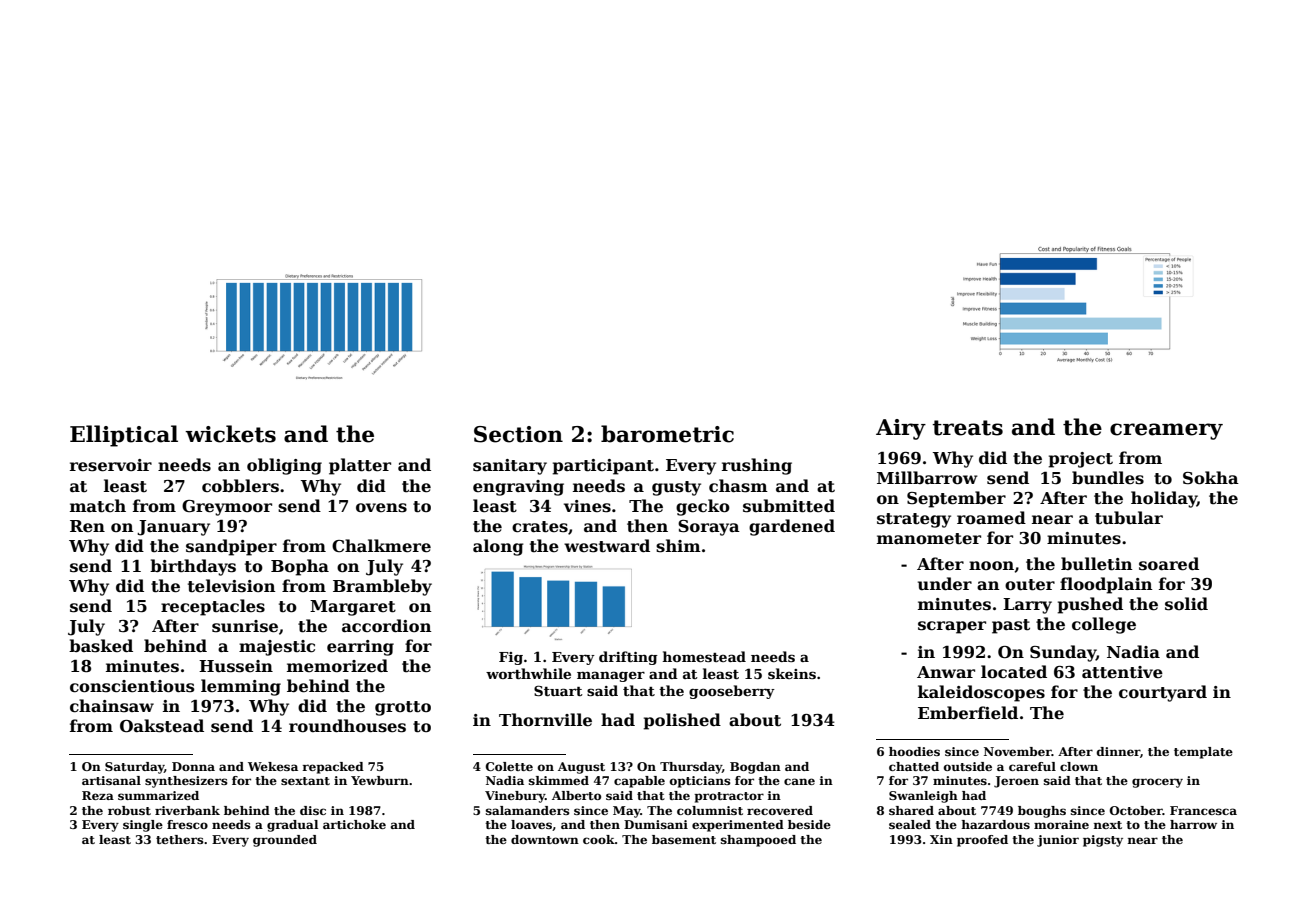 The image size is (1308, 924). What do you see at coordinates (558, 690) in the page?
I see `Stuart` at bounding box center [558, 690].
